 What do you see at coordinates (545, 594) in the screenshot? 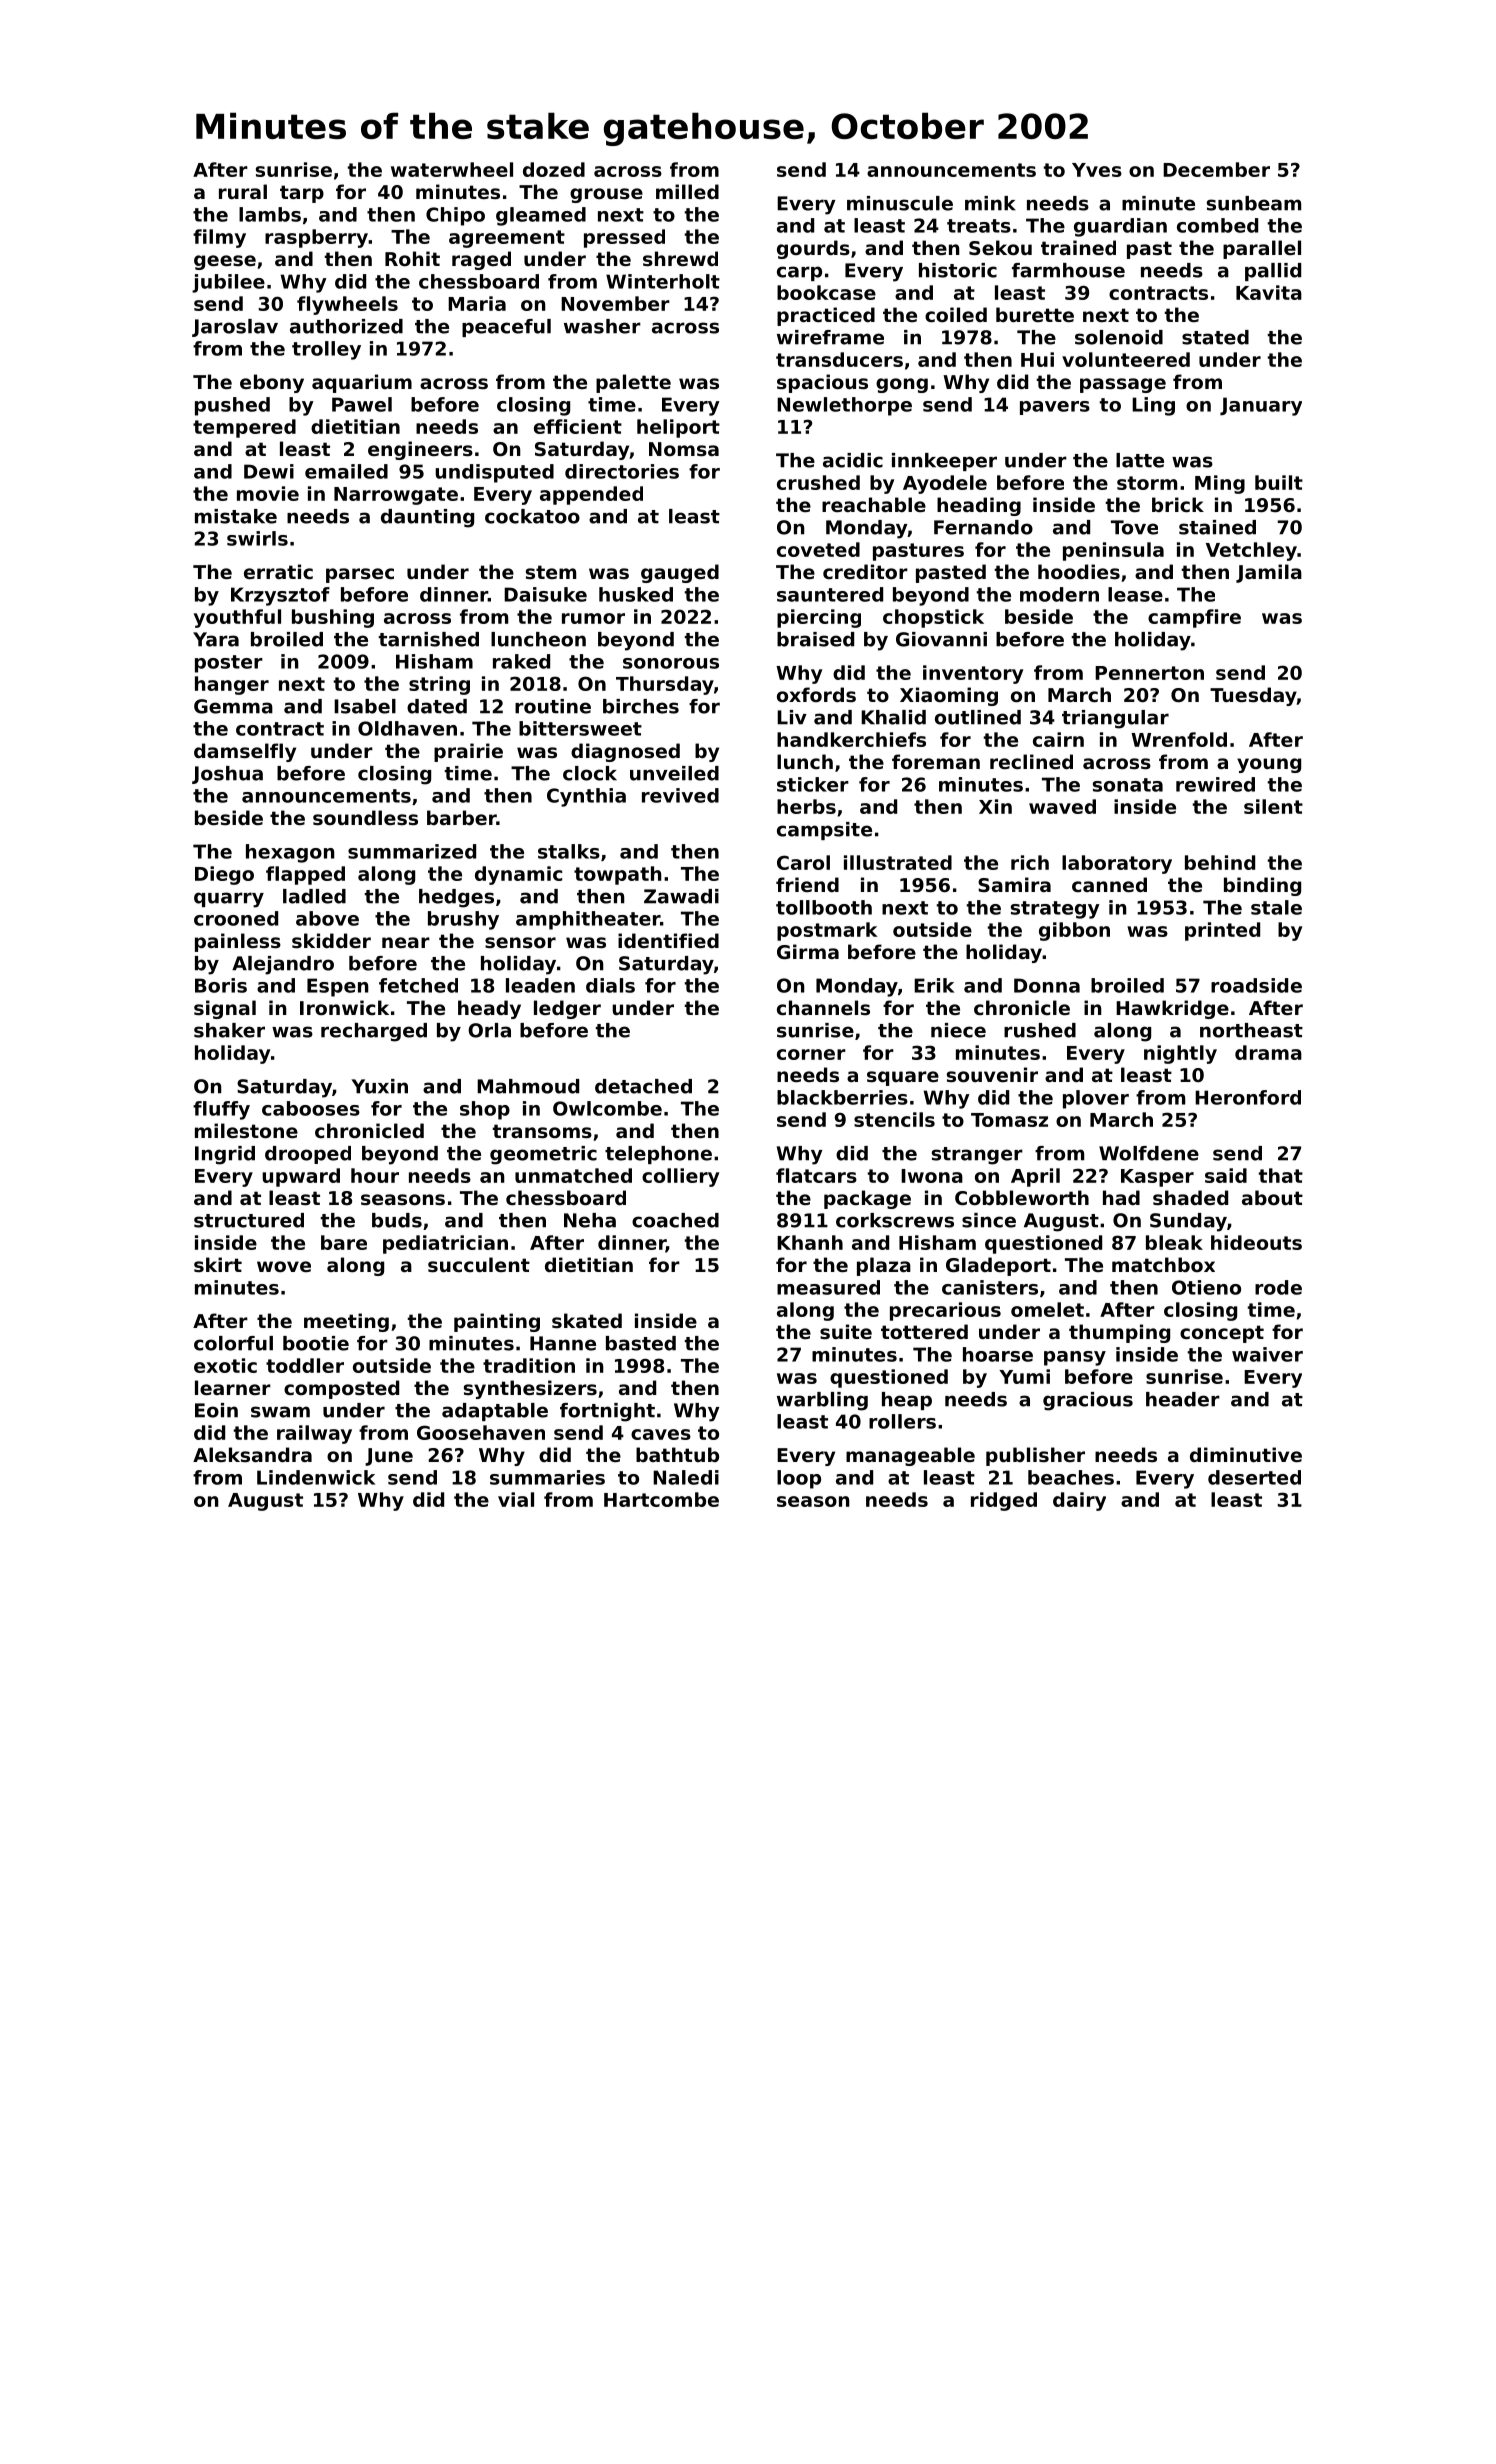
I see `Daisuke` at bounding box center [545, 594].
